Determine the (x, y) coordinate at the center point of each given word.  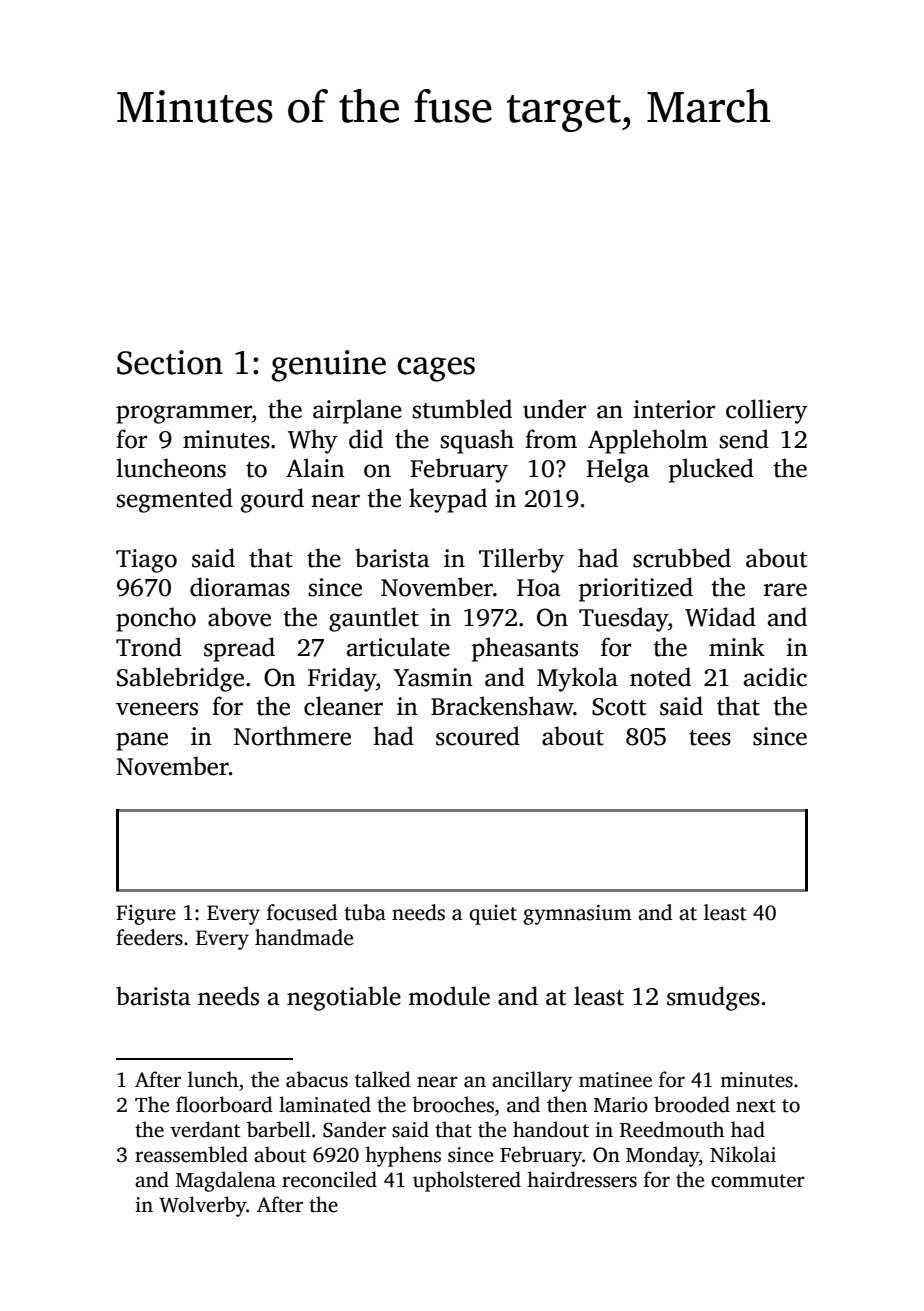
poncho (156, 619)
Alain (315, 468)
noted (660, 677)
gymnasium (577, 914)
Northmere (292, 736)
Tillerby (521, 560)
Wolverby (203, 1206)
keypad (448, 500)
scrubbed (682, 558)
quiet (493, 915)
